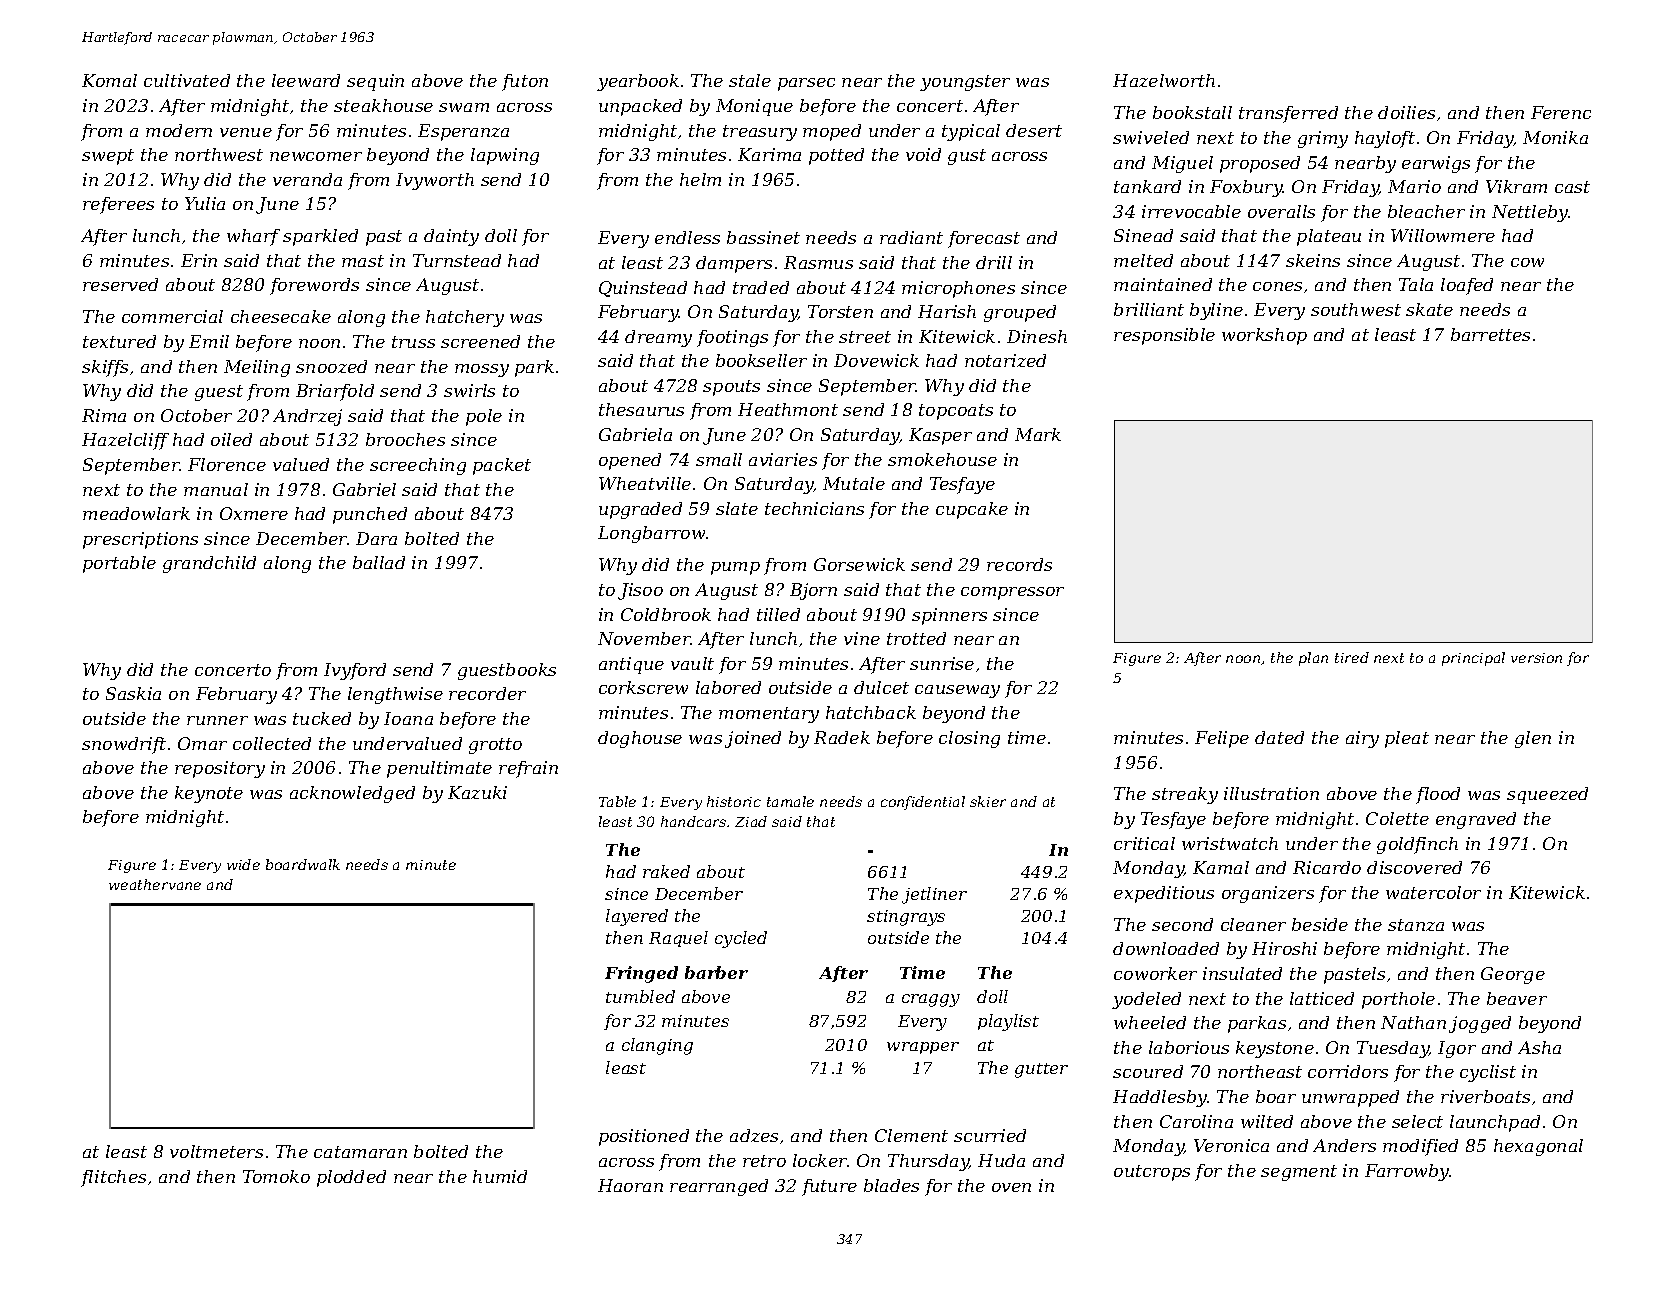 This image has height=1294, width=1675. What do you see at coordinates (876, 360) in the image?
I see `Dovewick` at bounding box center [876, 360].
